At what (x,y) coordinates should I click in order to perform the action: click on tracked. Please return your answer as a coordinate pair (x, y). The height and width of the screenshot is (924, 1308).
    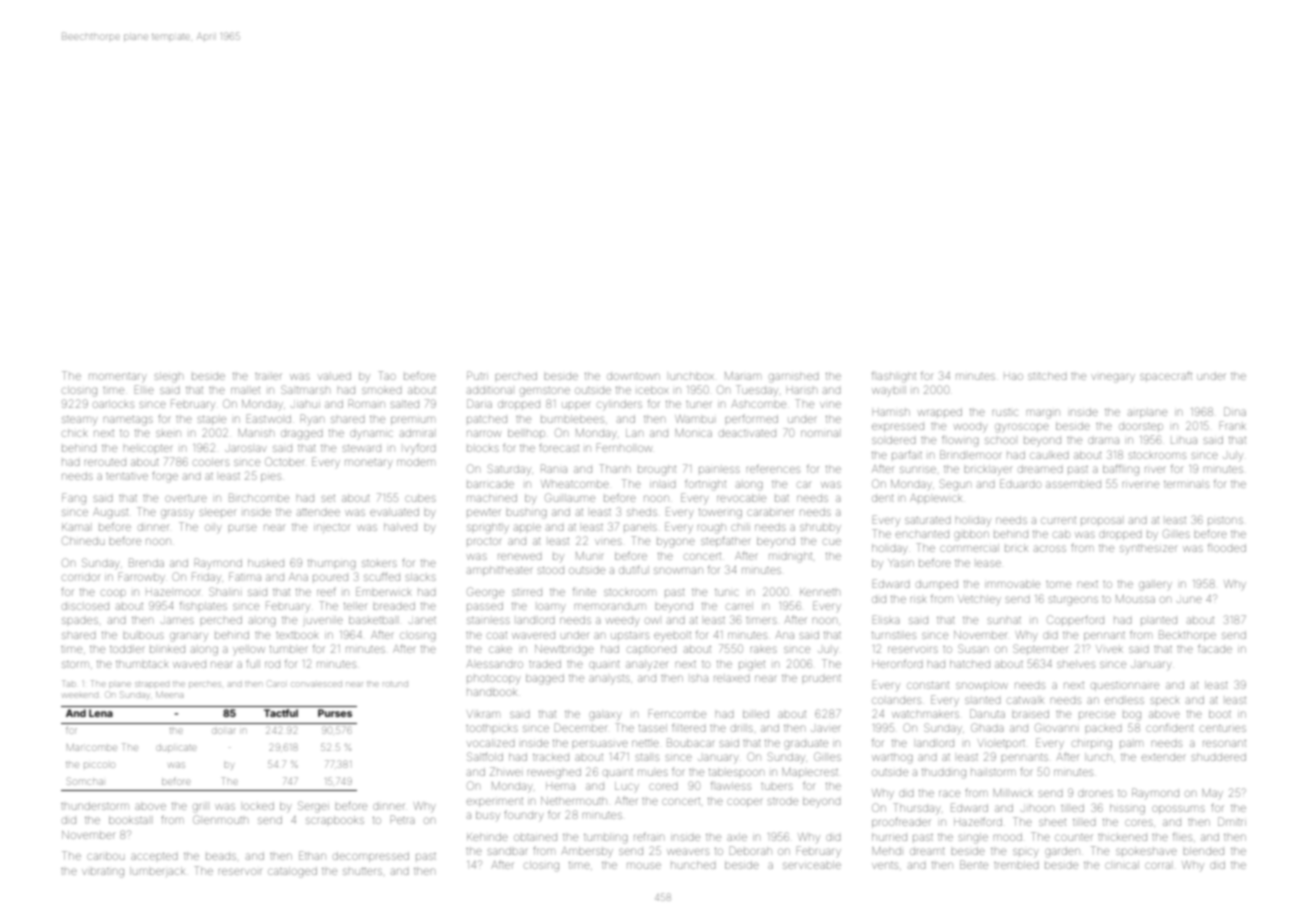
    Looking at the image, I should click on (551, 757).
